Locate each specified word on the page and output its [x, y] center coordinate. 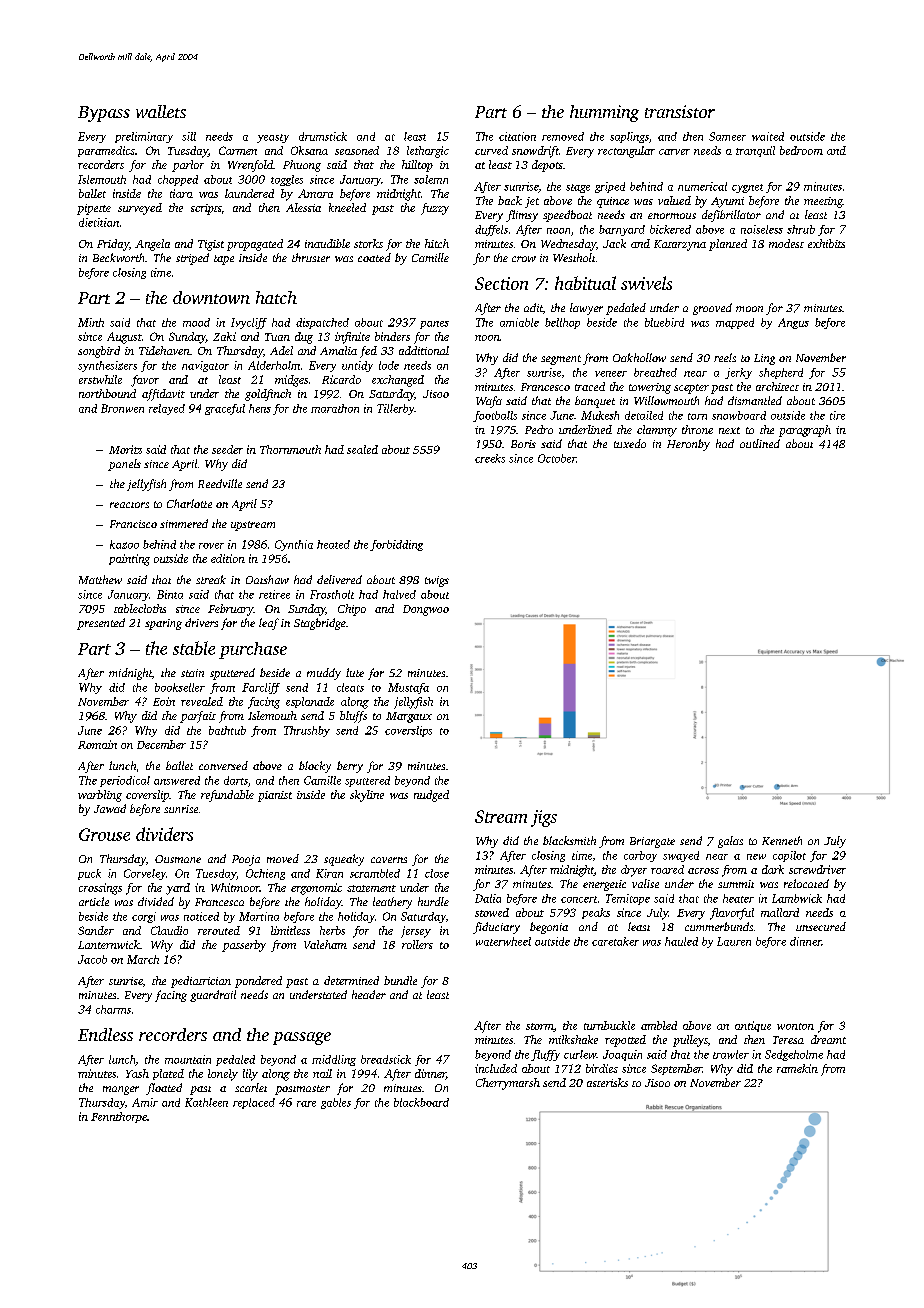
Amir [145, 1102]
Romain [97, 744]
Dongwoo [426, 610]
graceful [225, 409]
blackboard [421, 1102]
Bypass [104, 114]
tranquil [755, 151]
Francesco [545, 387]
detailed [644, 415]
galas [730, 842]
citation [517, 136]
